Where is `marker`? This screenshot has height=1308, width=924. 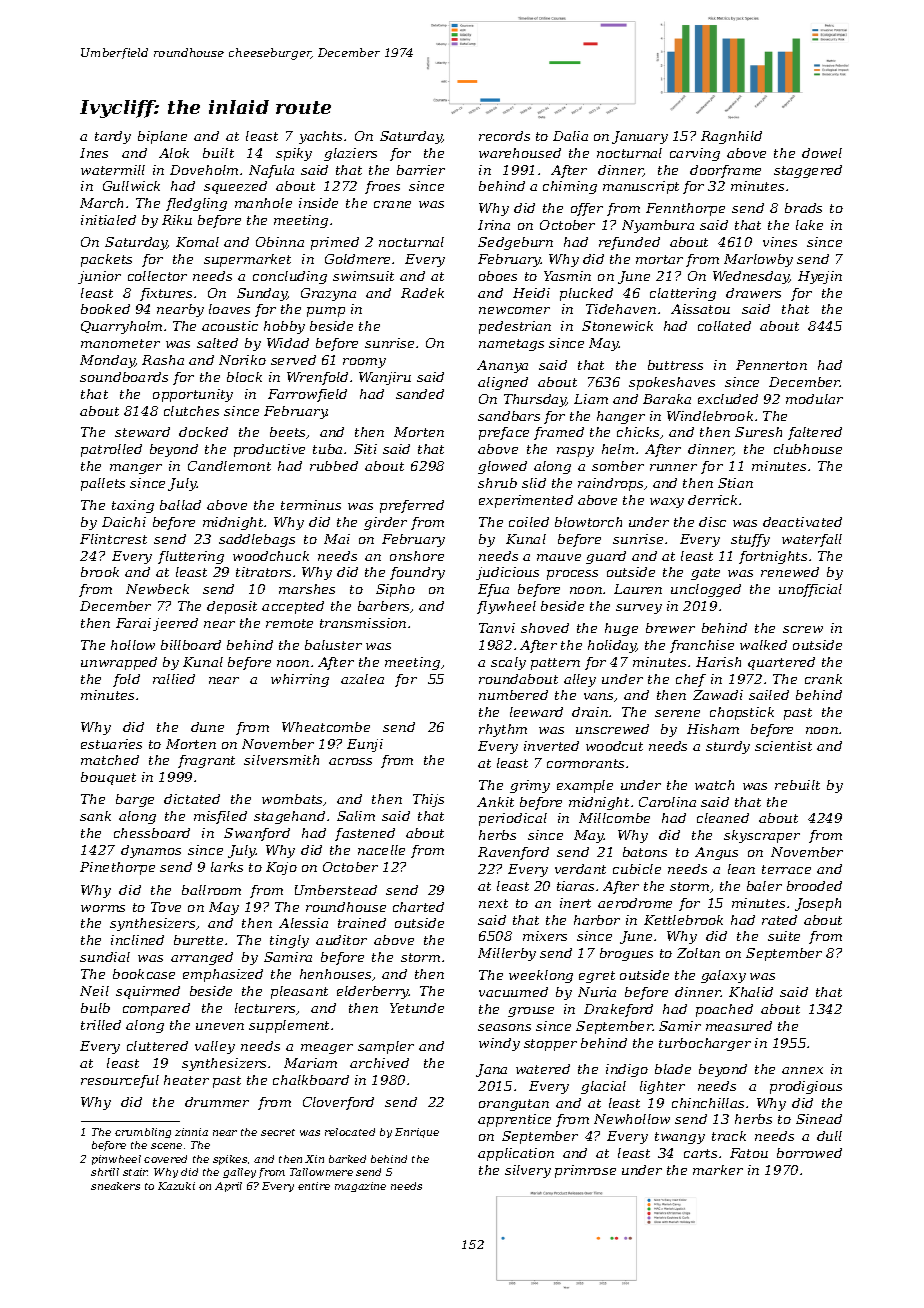
marker is located at coordinates (718, 1170).
